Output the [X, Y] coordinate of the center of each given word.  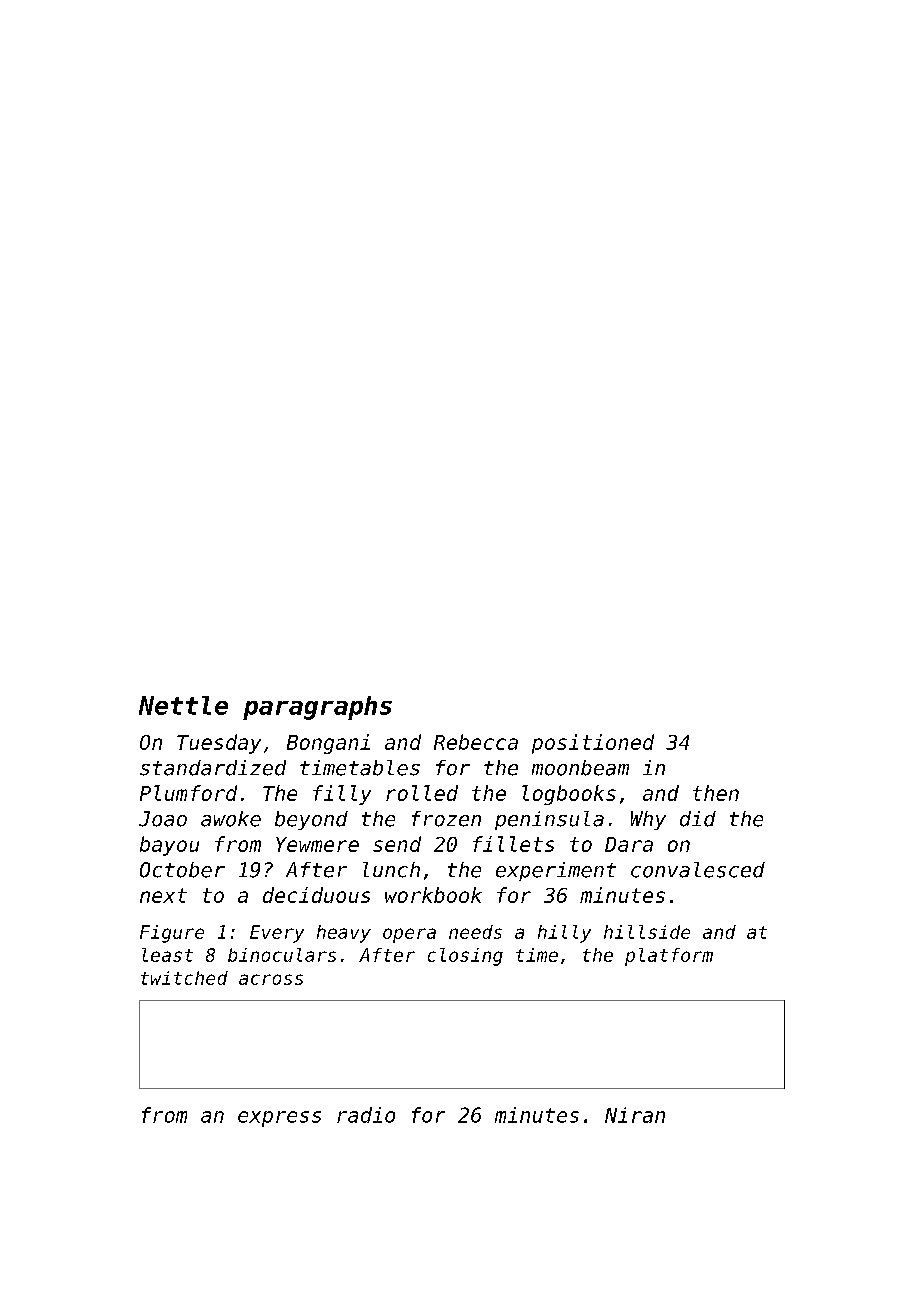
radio [366, 1115]
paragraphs [317, 708]
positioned [593, 744]
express [279, 1119]
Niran [635, 1115]
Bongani [328, 744]
